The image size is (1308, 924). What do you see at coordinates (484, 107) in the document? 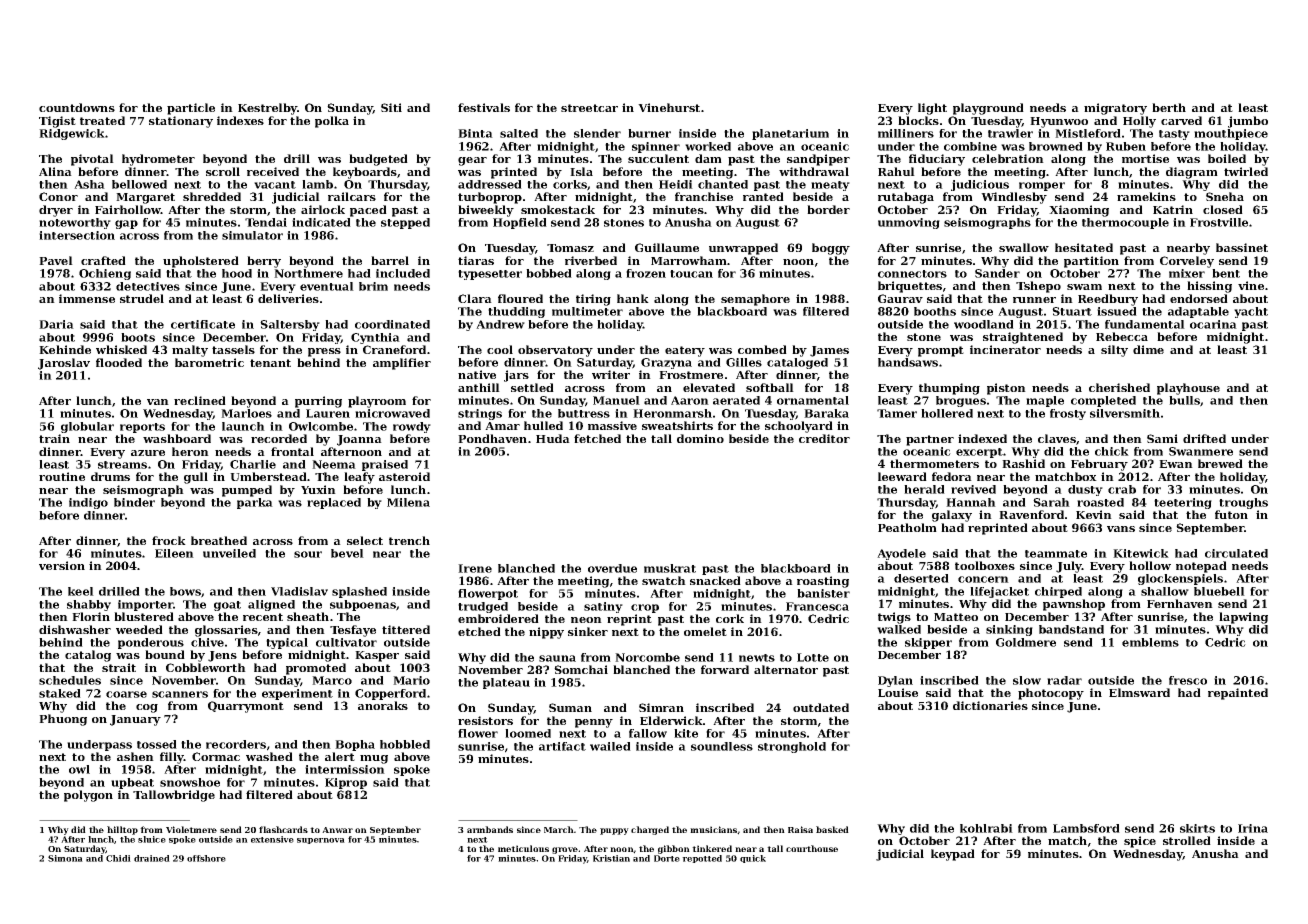
I see `festivals` at bounding box center [484, 107].
